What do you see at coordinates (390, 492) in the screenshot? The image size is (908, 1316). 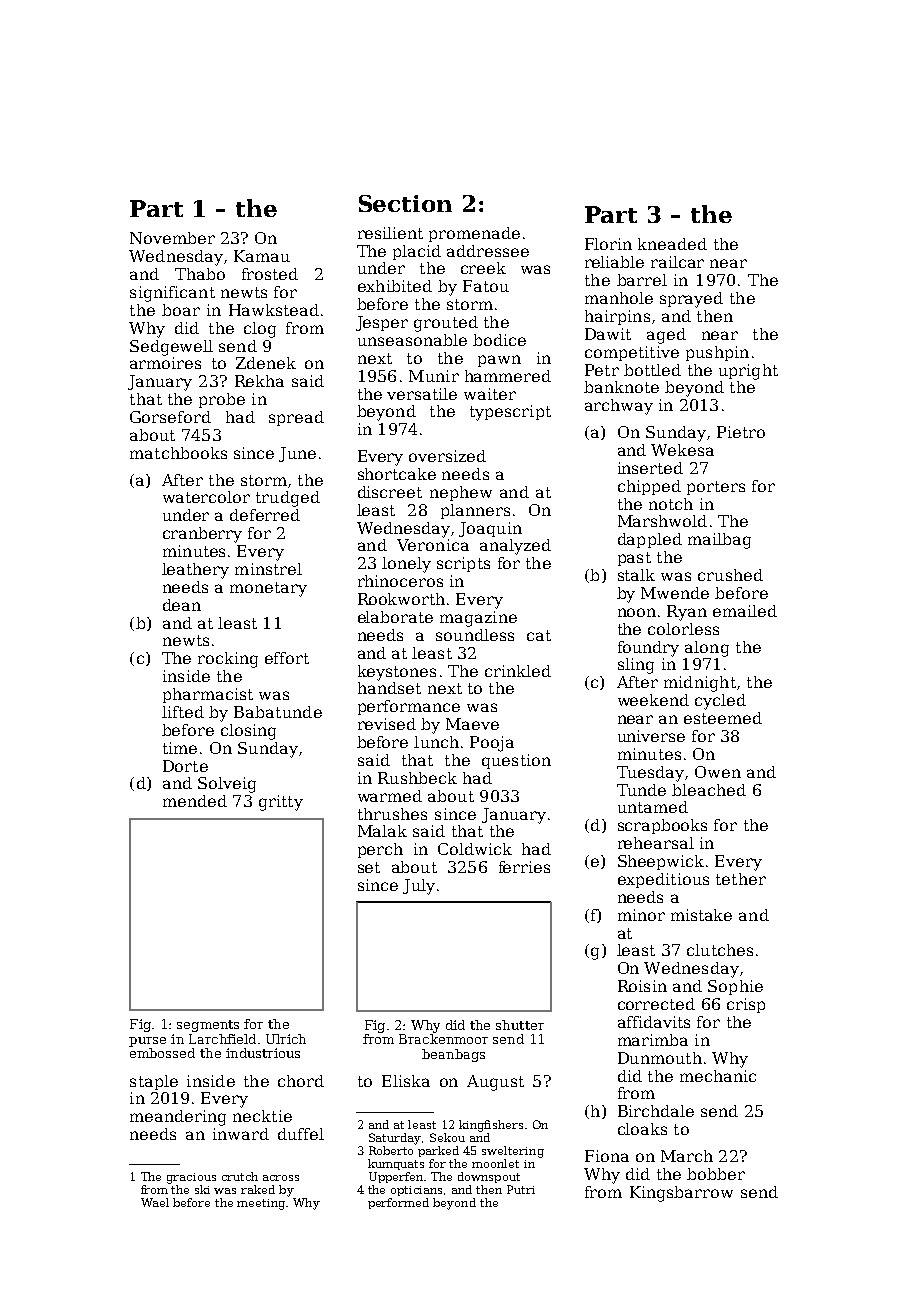 I see `discreet` at bounding box center [390, 492].
